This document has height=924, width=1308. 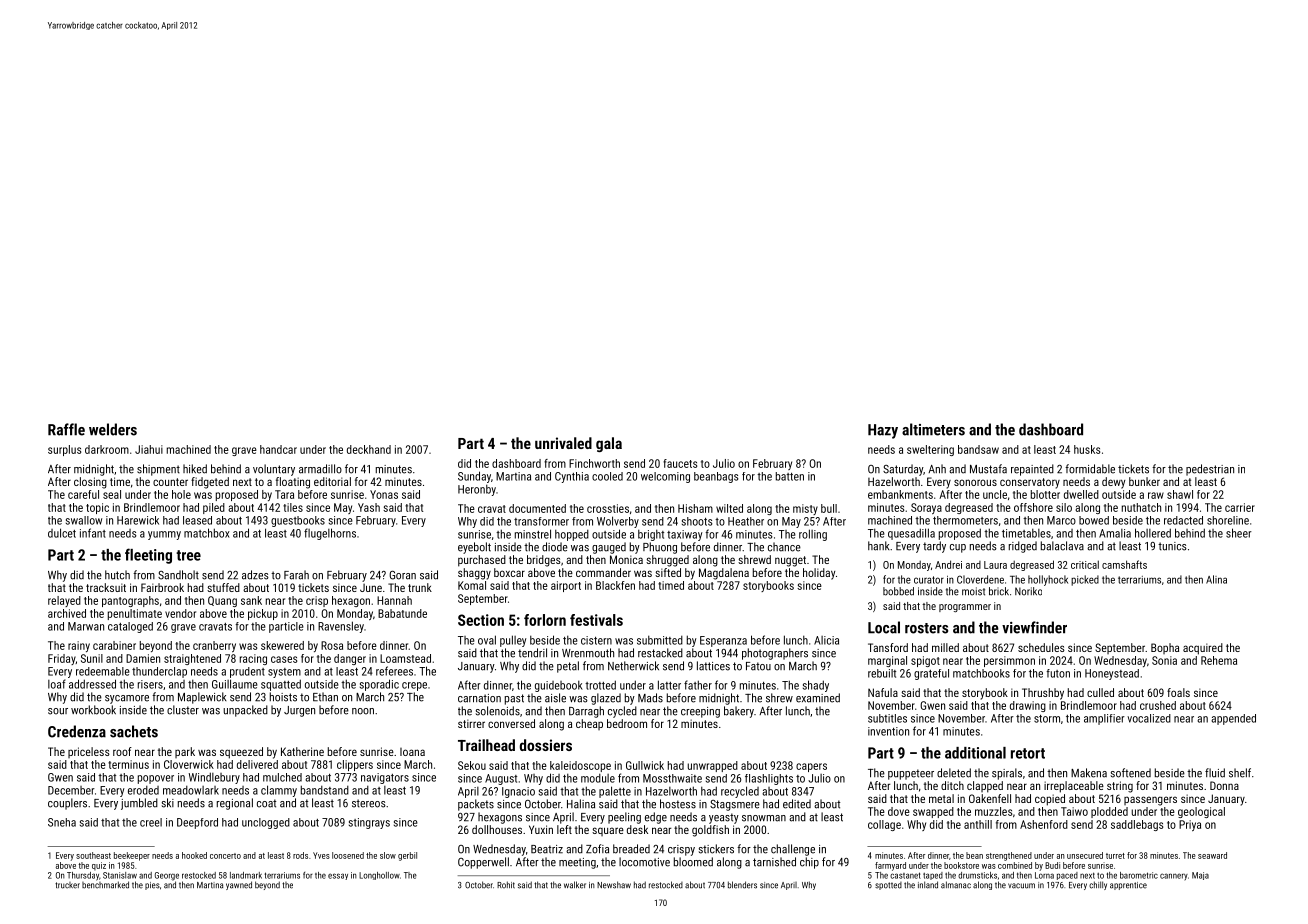 I want to click on benchmarked, so click(x=105, y=885).
